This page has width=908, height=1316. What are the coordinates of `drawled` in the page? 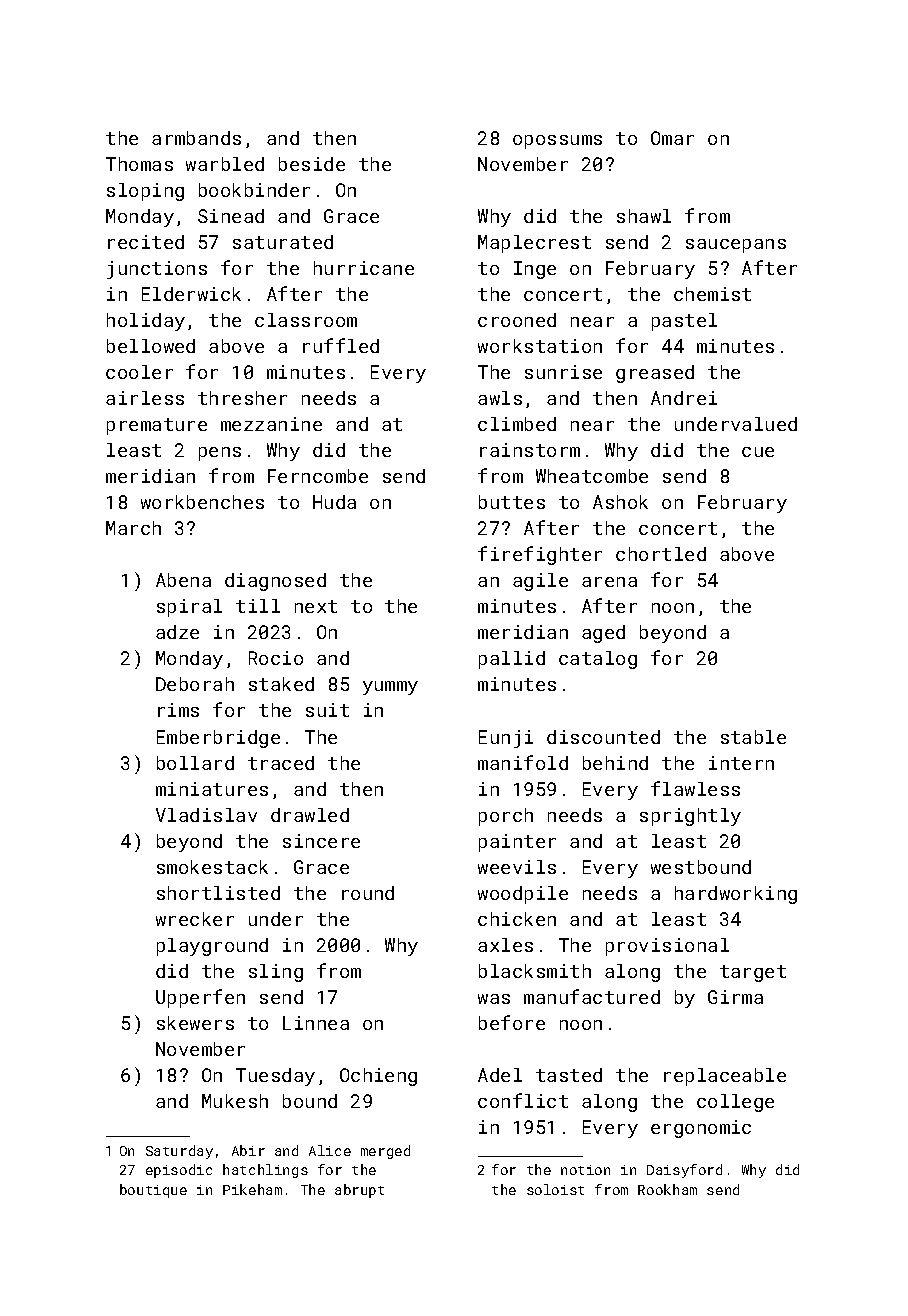 It's located at (310, 815).
